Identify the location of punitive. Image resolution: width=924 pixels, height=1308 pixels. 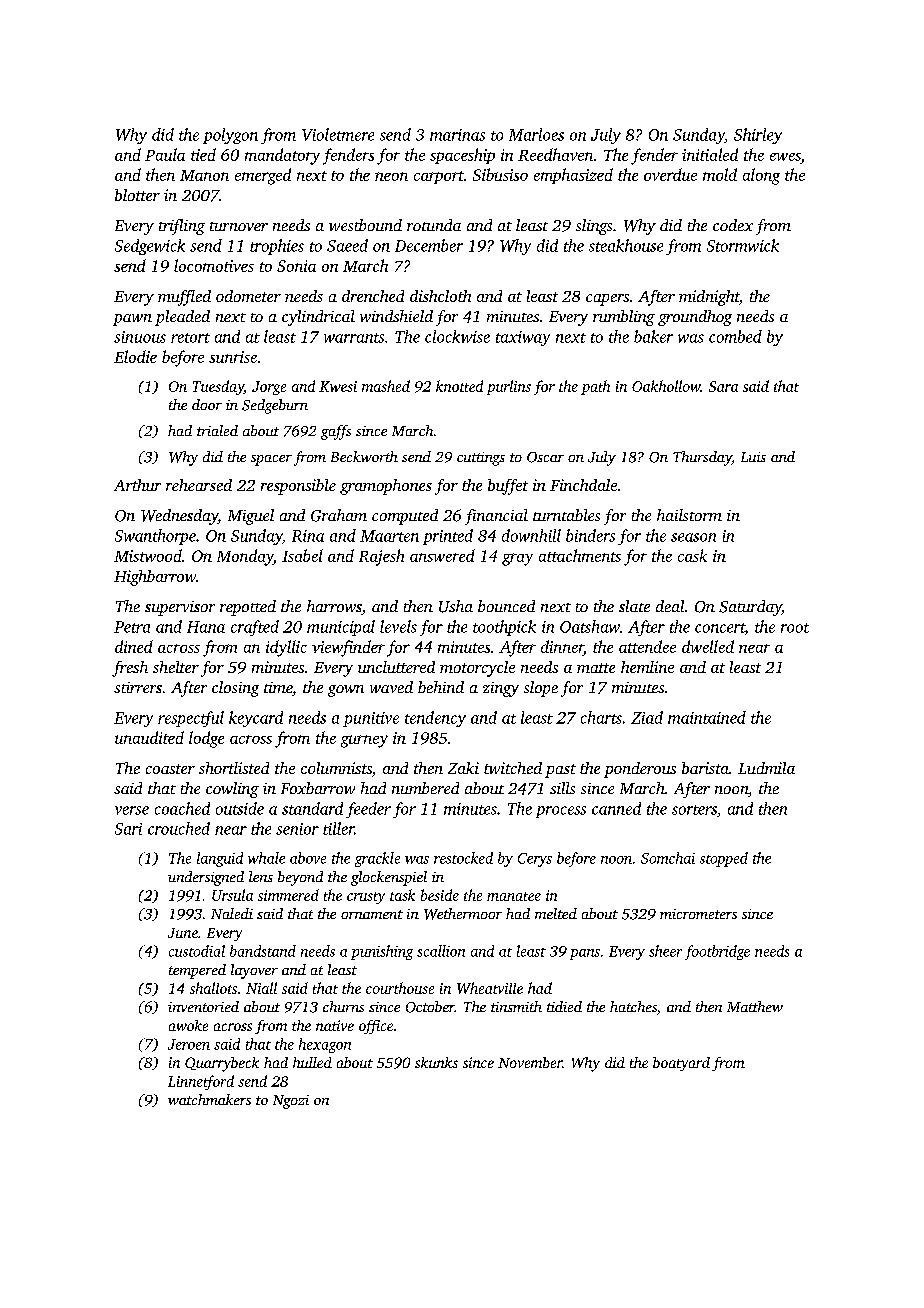
(371, 719).
